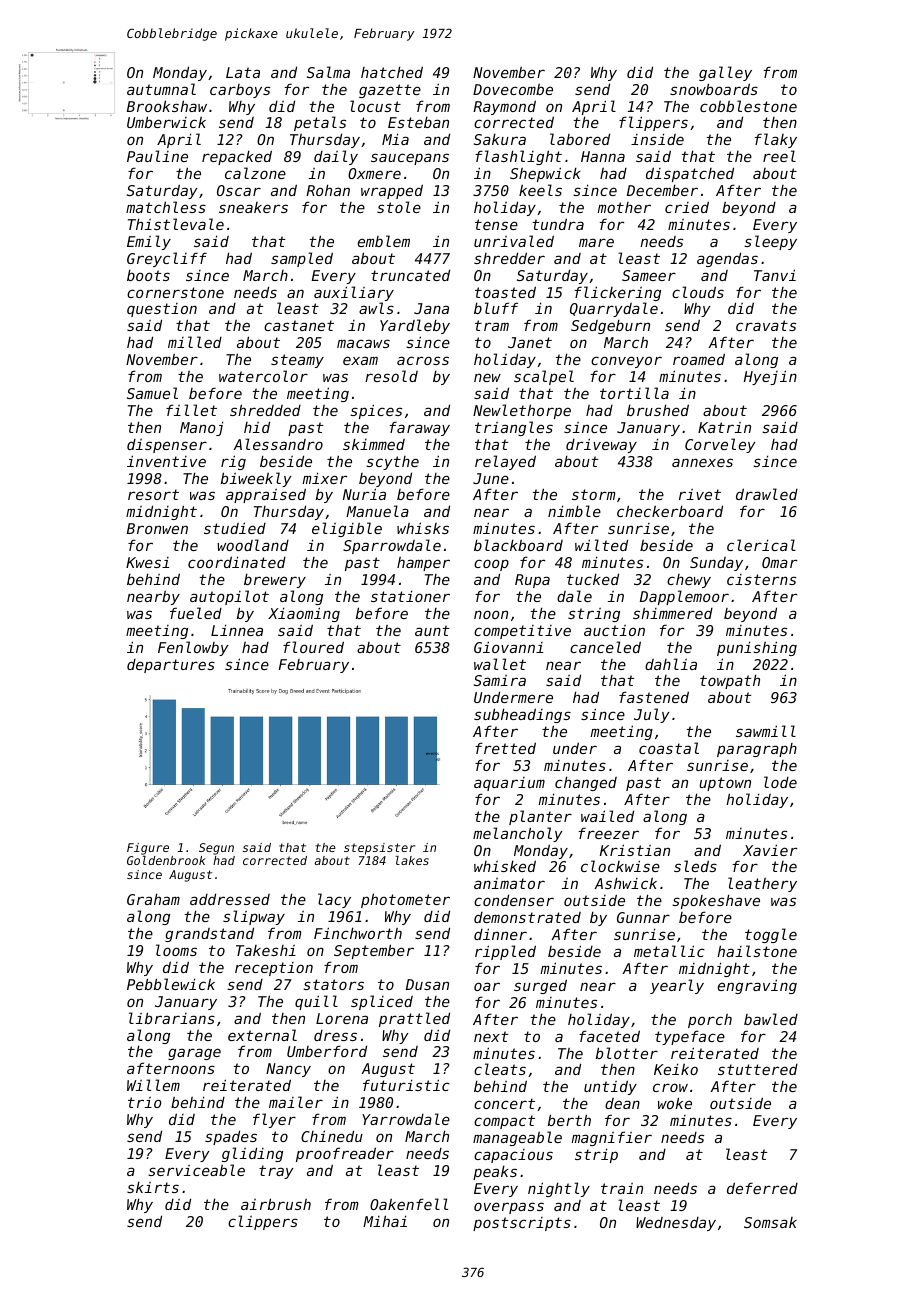 Image resolution: width=924 pixels, height=1314 pixels. What do you see at coordinates (725, 73) in the image?
I see `galley` at bounding box center [725, 73].
